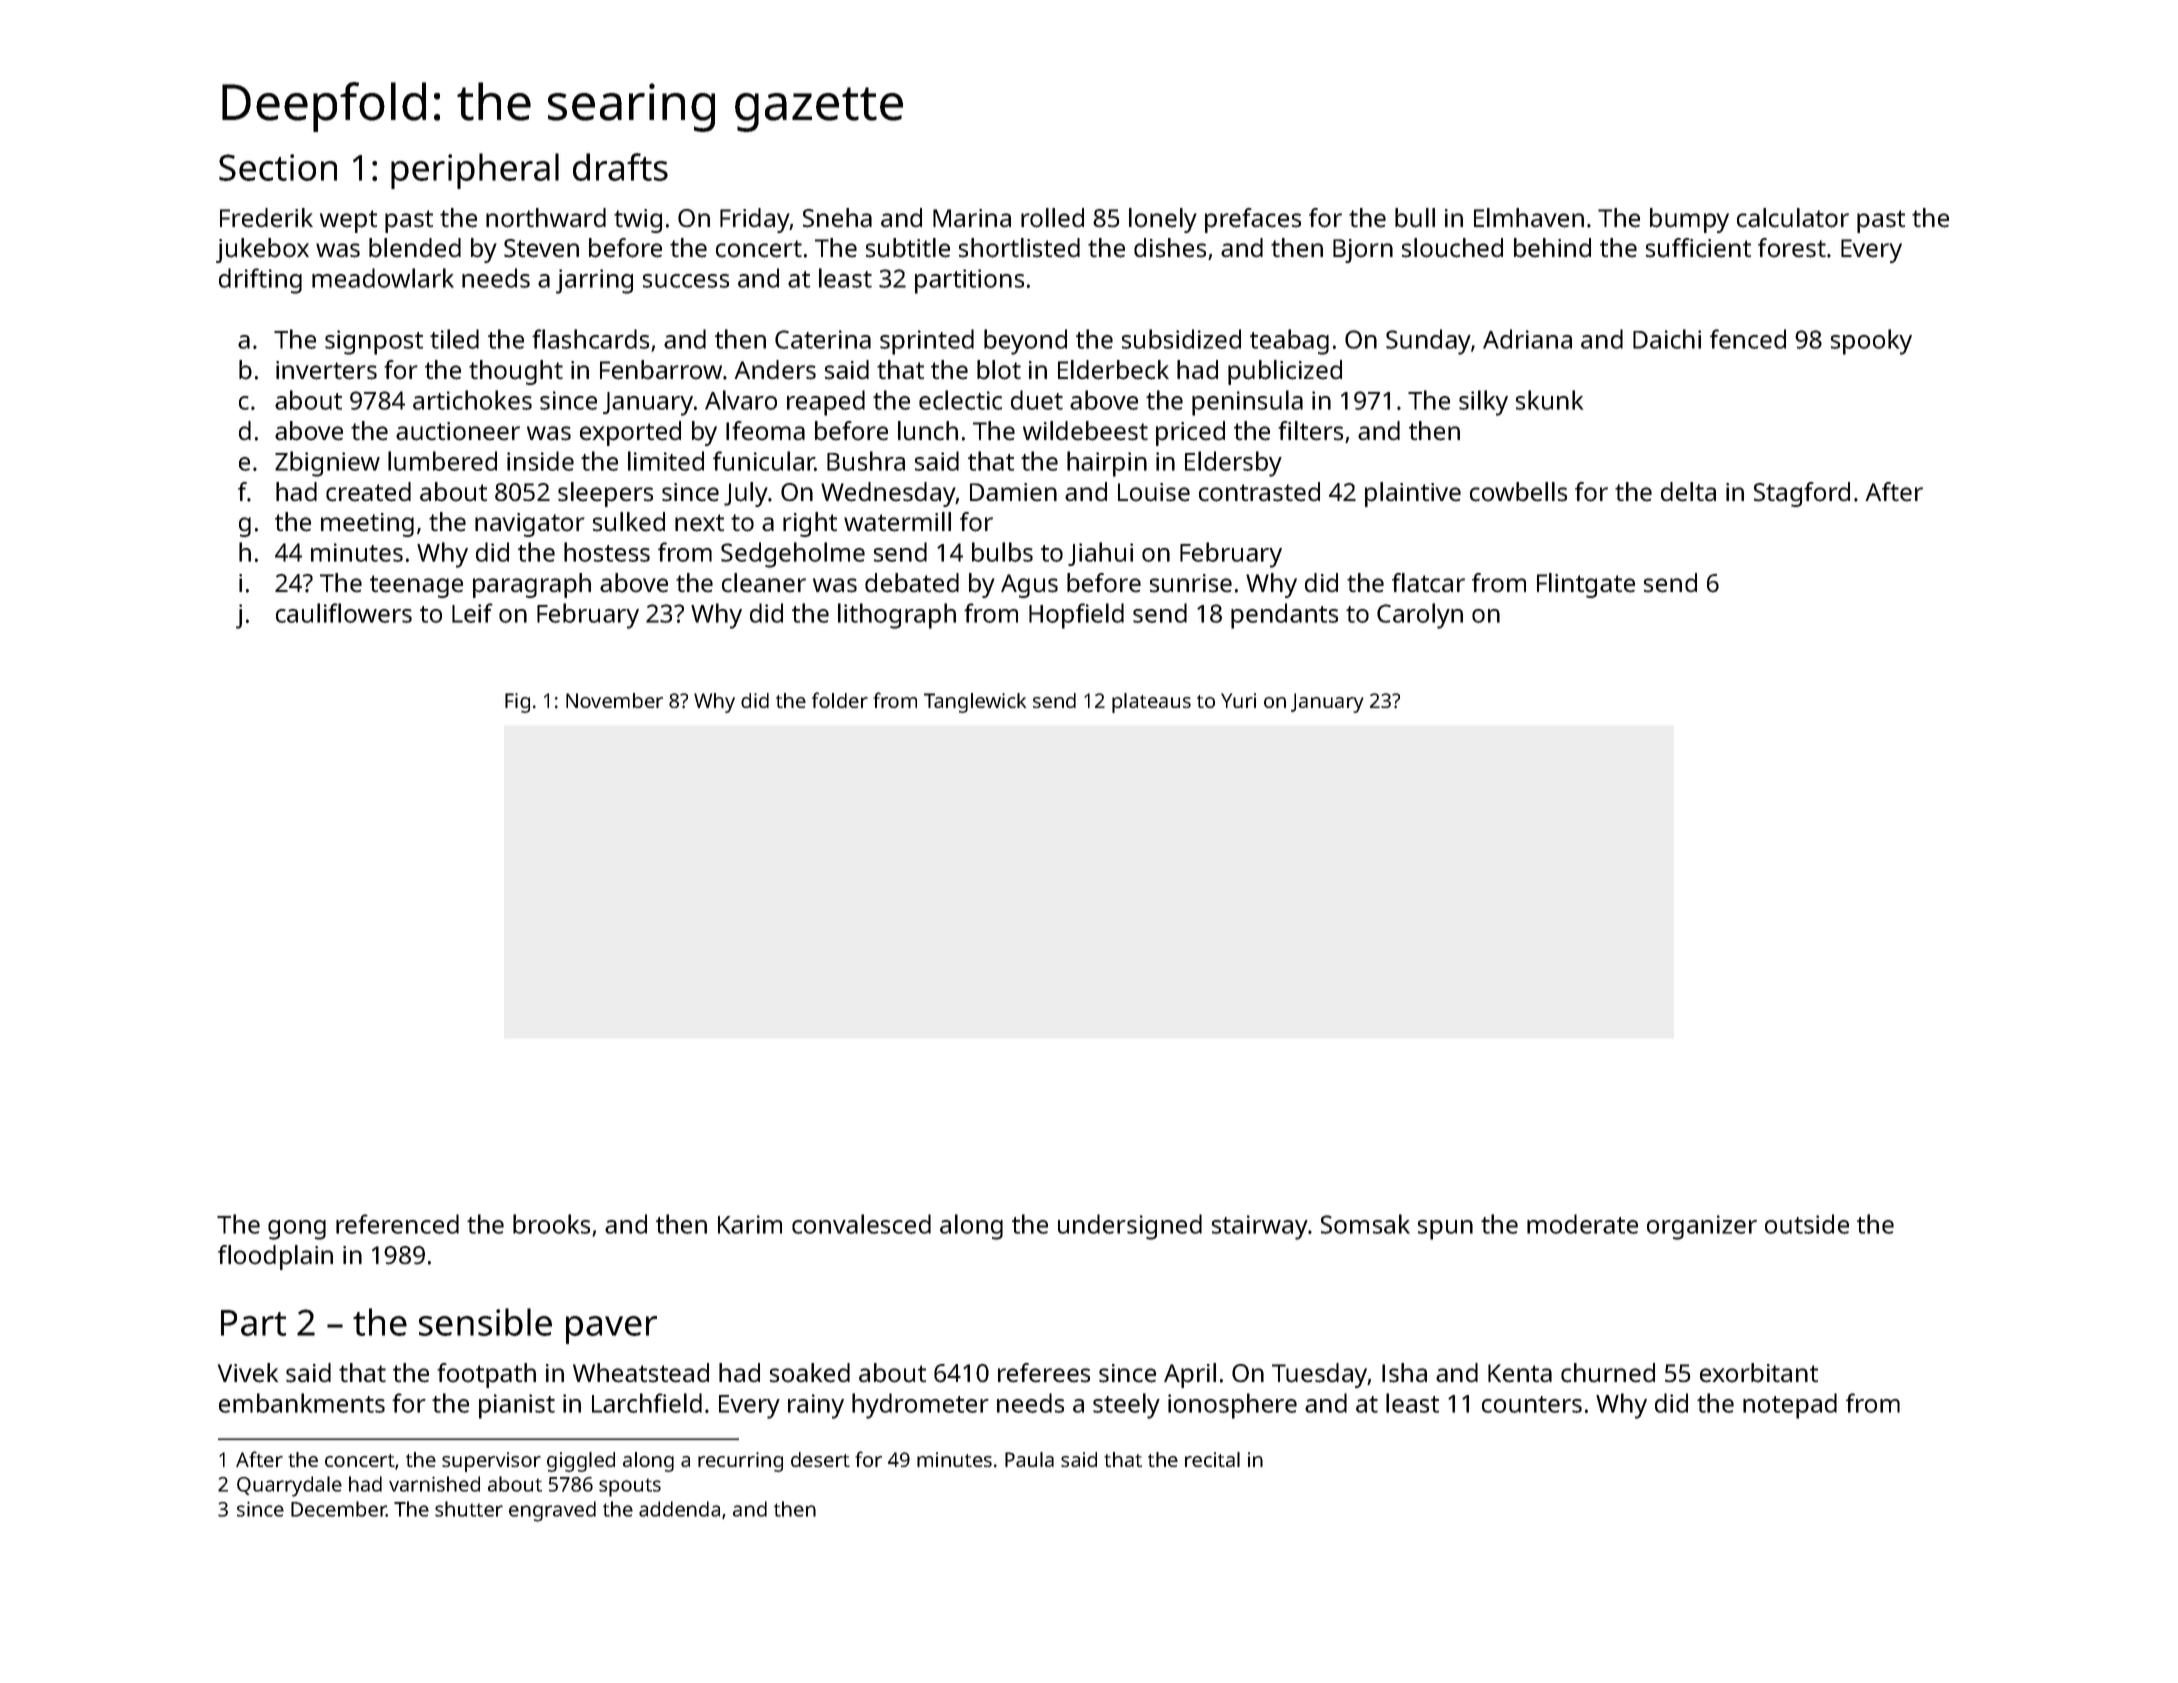  I want to click on November, so click(614, 700).
